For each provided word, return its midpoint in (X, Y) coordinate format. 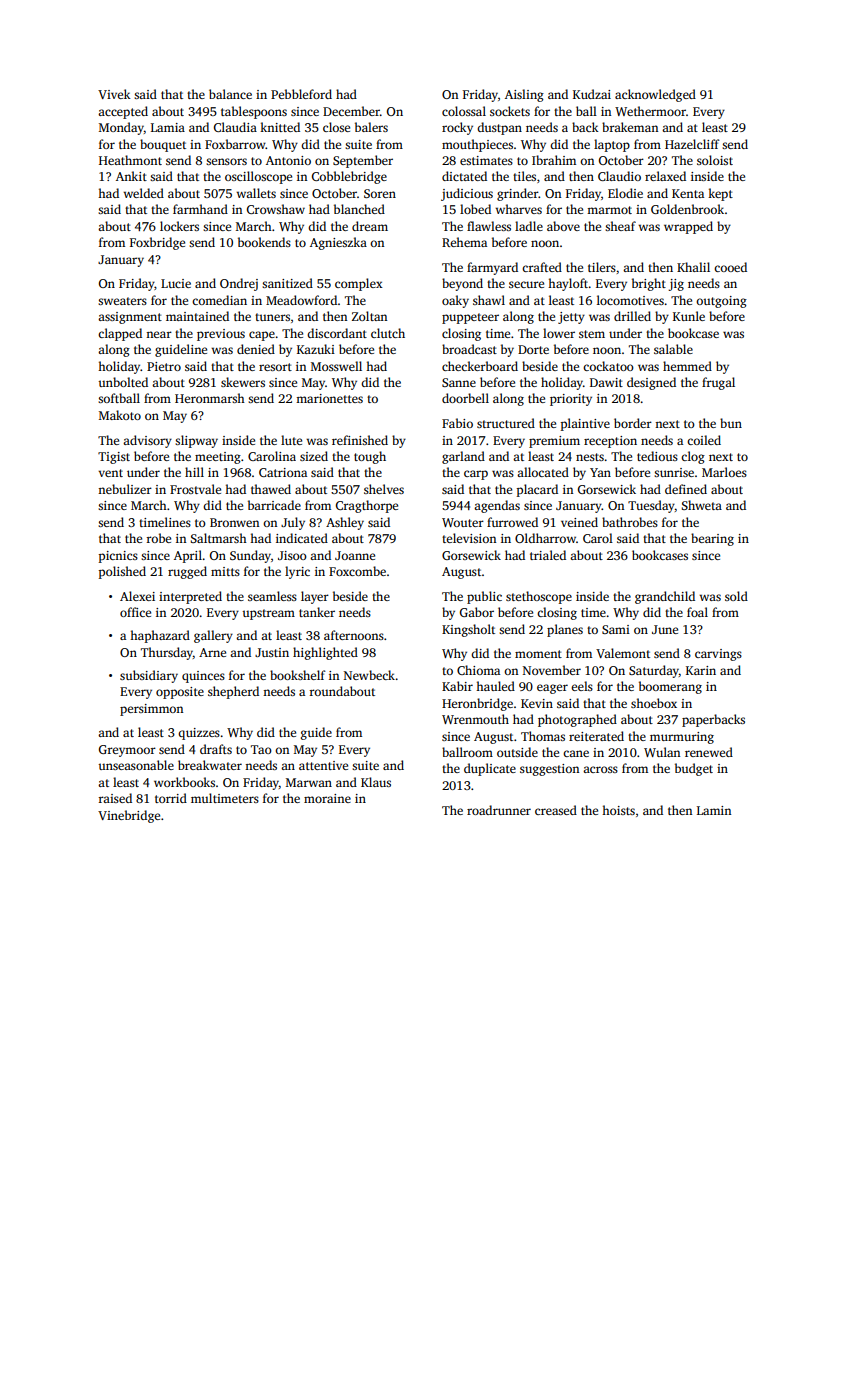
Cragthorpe (367, 506)
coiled (704, 440)
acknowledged (655, 95)
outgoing (721, 302)
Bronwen (234, 522)
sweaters (122, 301)
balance (230, 94)
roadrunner (499, 810)
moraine (327, 798)
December (351, 111)
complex (359, 284)
